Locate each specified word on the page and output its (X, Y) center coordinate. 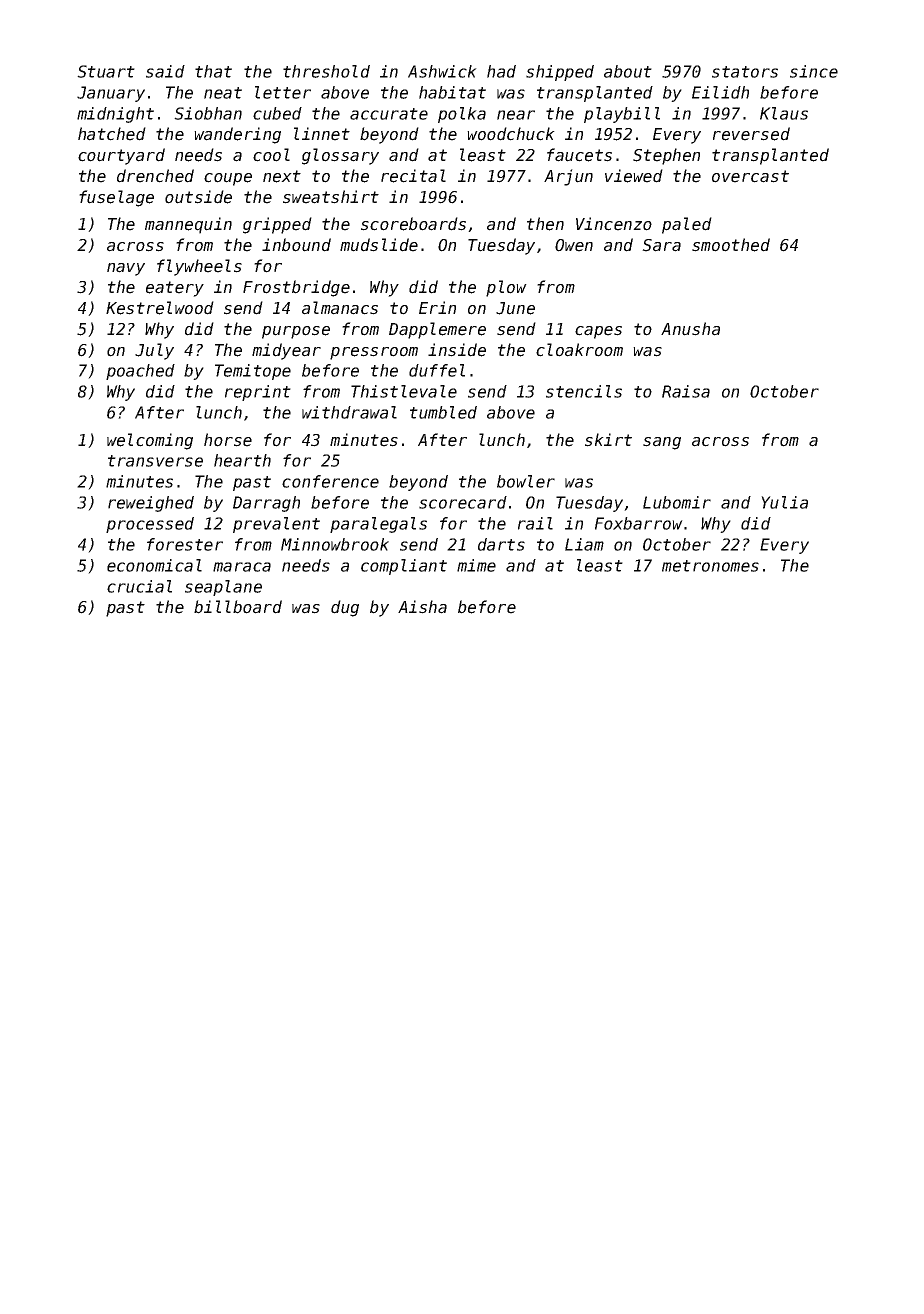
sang (662, 443)
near (516, 115)
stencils (584, 391)
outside (198, 197)
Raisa (686, 391)
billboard (238, 607)
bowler (526, 481)
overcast (750, 176)
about (628, 71)
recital (413, 176)
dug (345, 608)
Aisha (422, 607)
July (154, 351)
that (213, 71)
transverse (155, 461)
